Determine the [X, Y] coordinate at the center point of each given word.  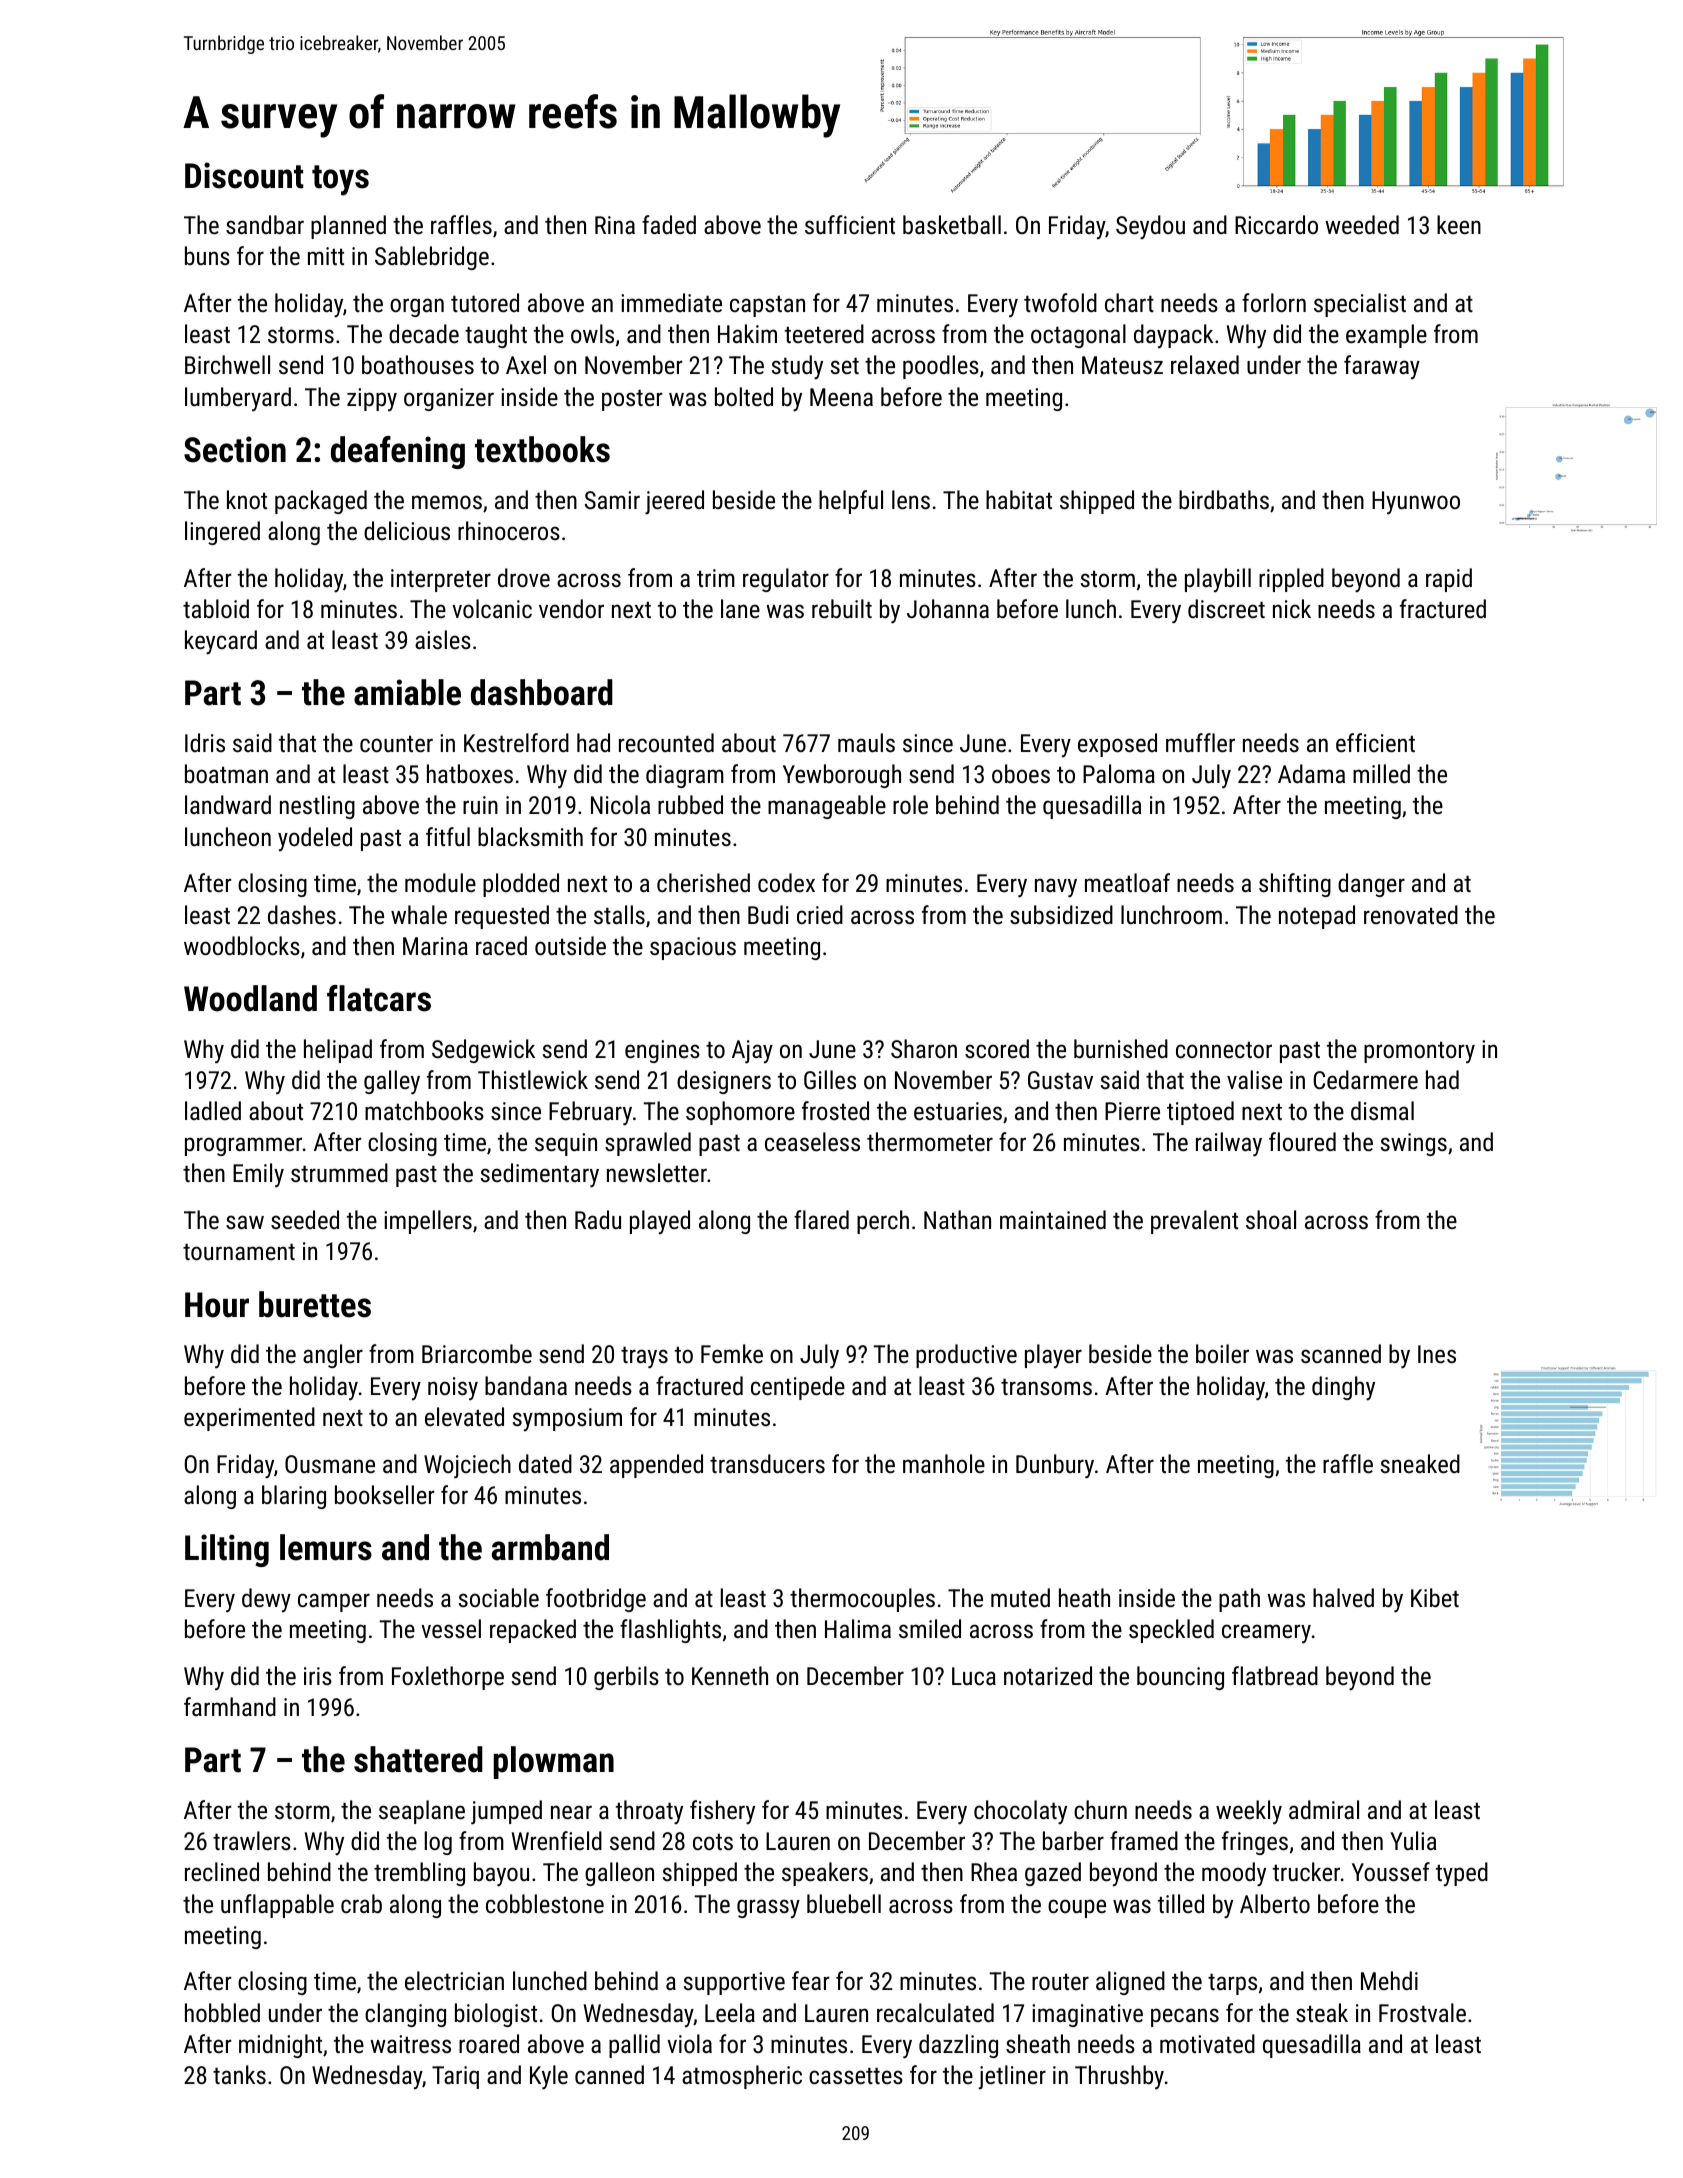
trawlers [252, 1840]
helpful [851, 502]
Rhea [994, 1871]
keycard [221, 642]
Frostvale [1422, 2012]
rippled [1291, 580]
